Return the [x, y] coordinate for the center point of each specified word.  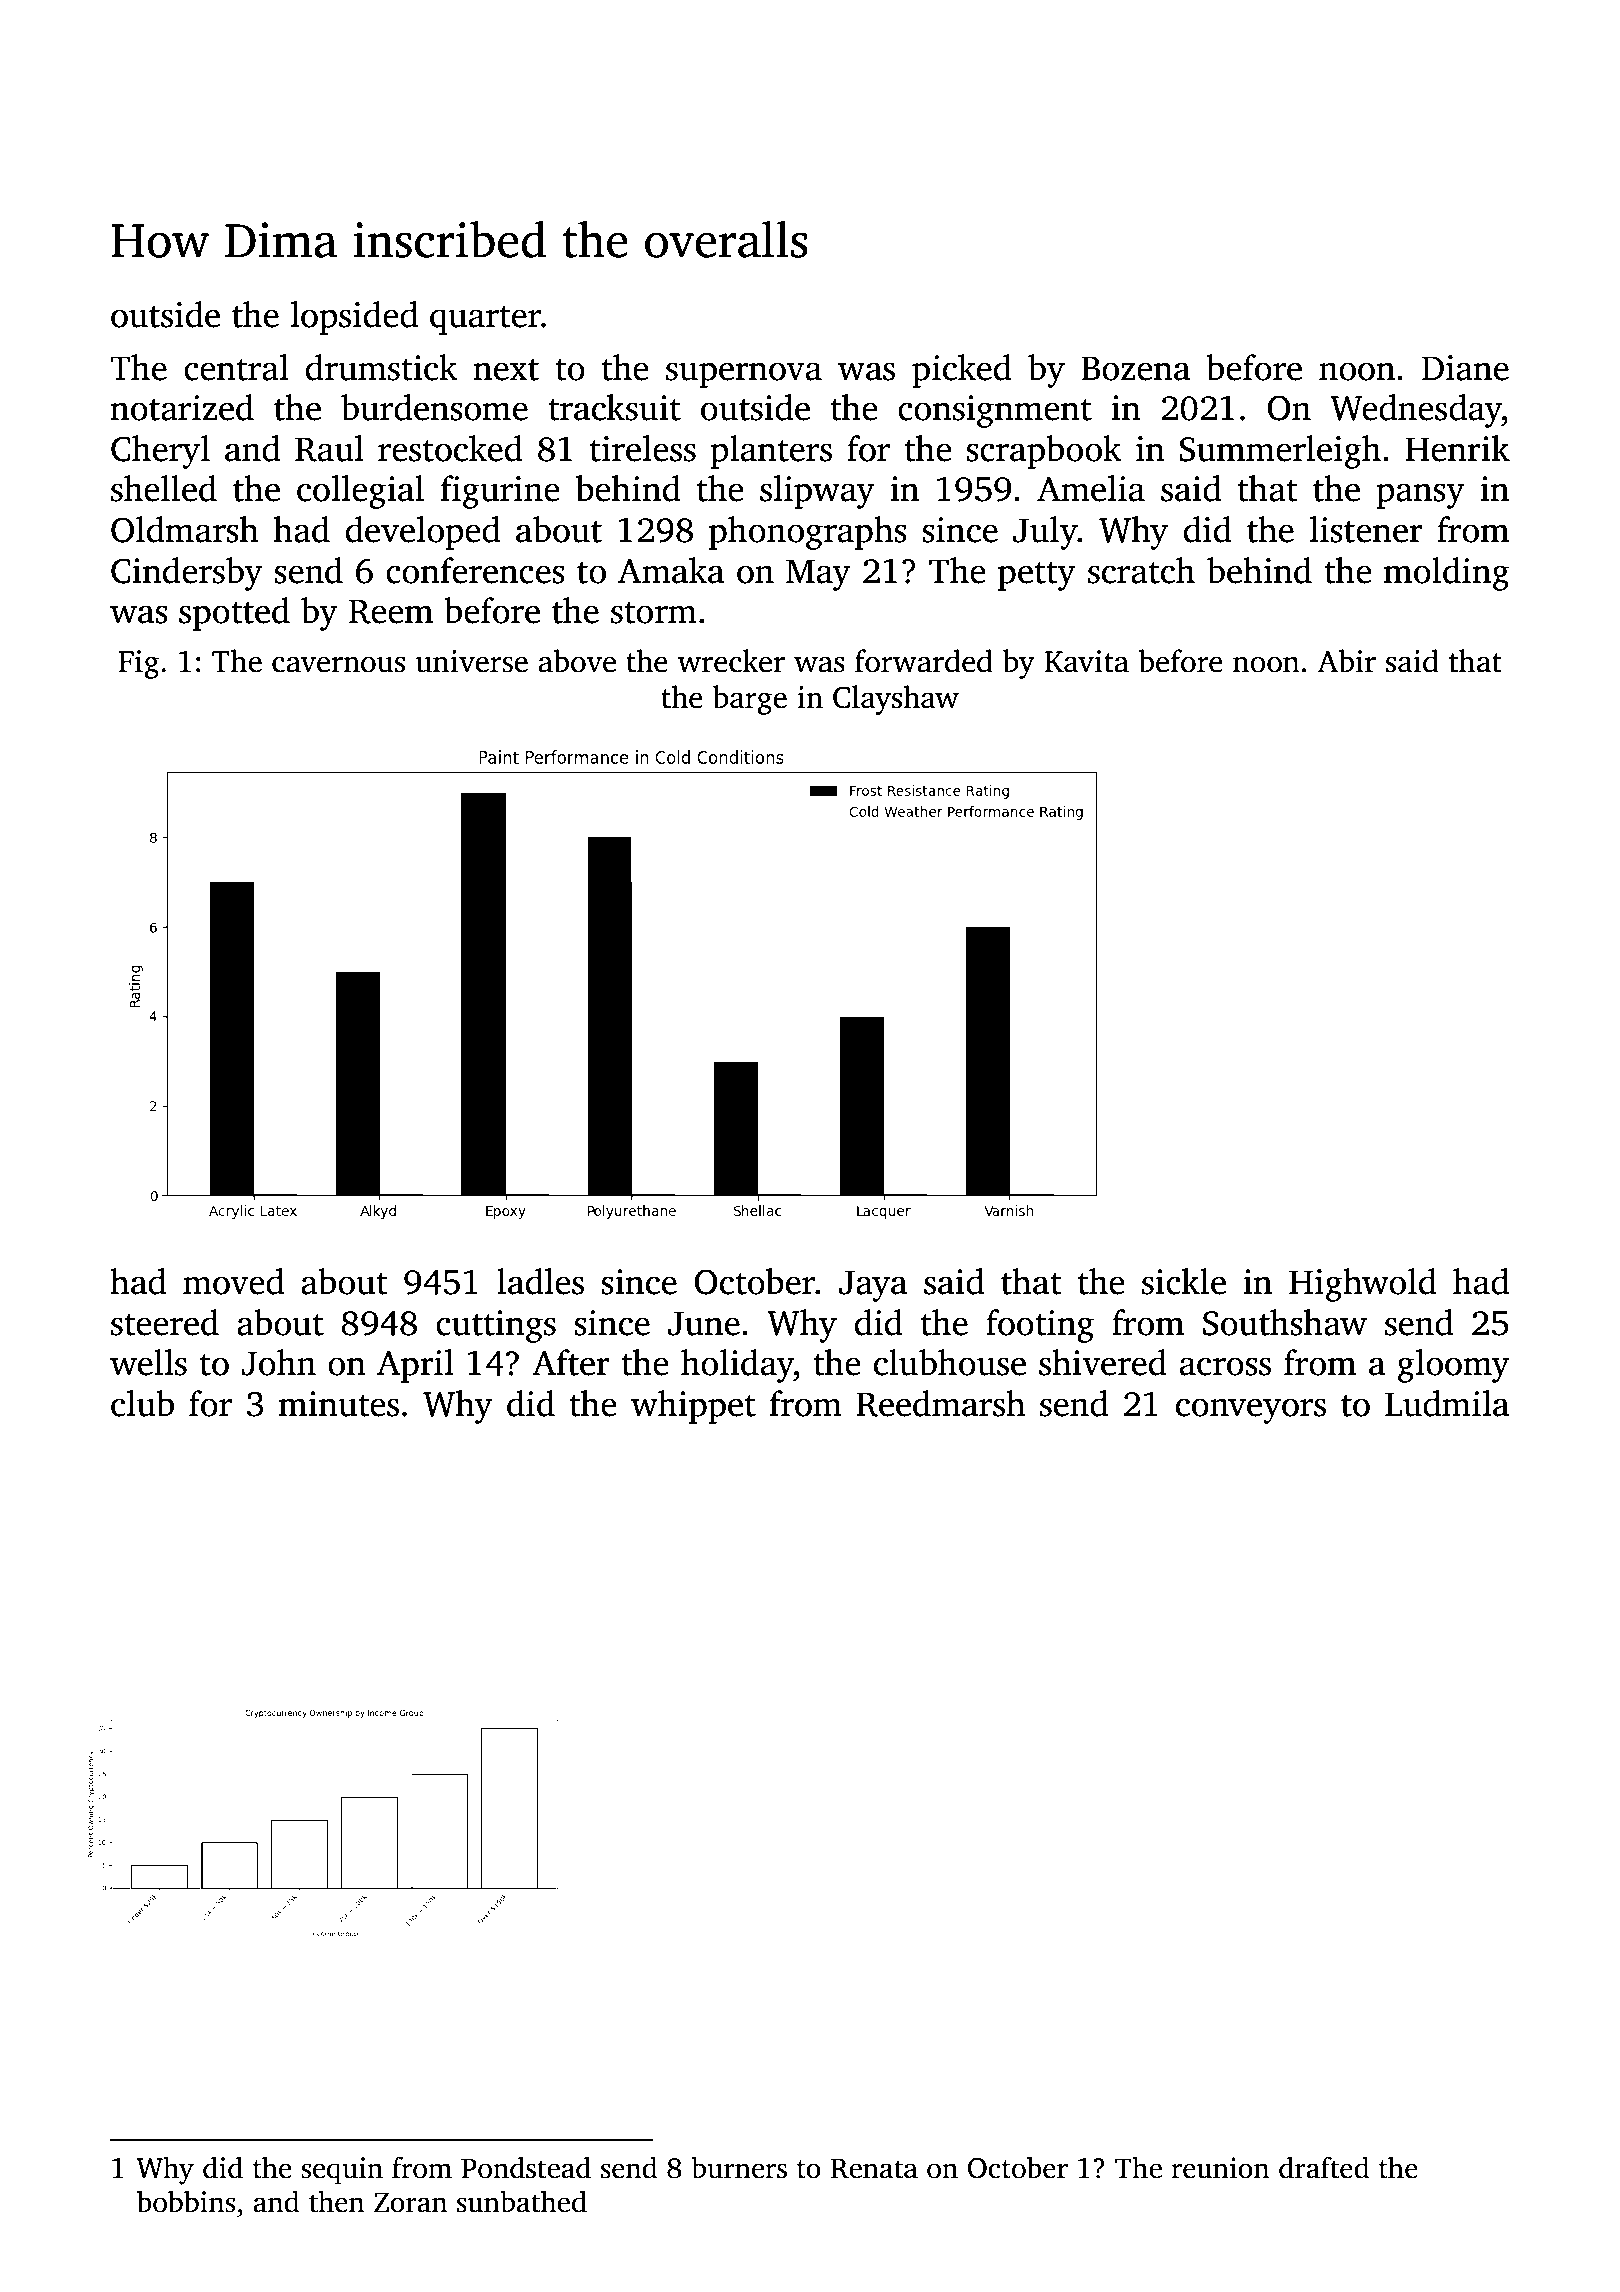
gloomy [1454, 1366]
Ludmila [1447, 1403]
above [577, 661]
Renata [874, 2168]
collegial [360, 492]
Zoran [410, 2202]
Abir [1346, 660]
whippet [693, 1407]
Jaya [873, 1286]
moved [233, 1281]
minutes [339, 1404]
